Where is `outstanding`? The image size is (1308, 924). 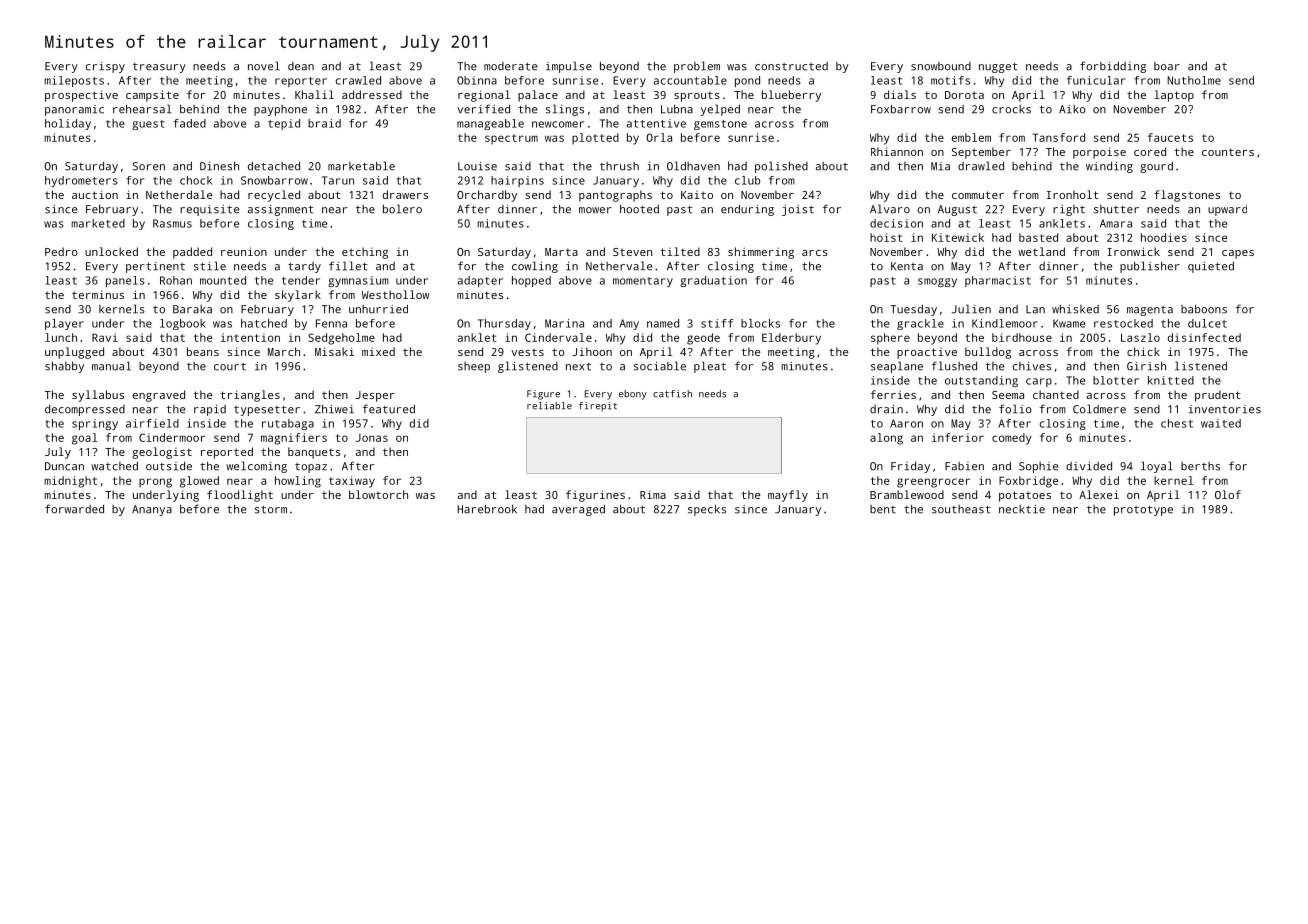 outstanding is located at coordinates (981, 381).
